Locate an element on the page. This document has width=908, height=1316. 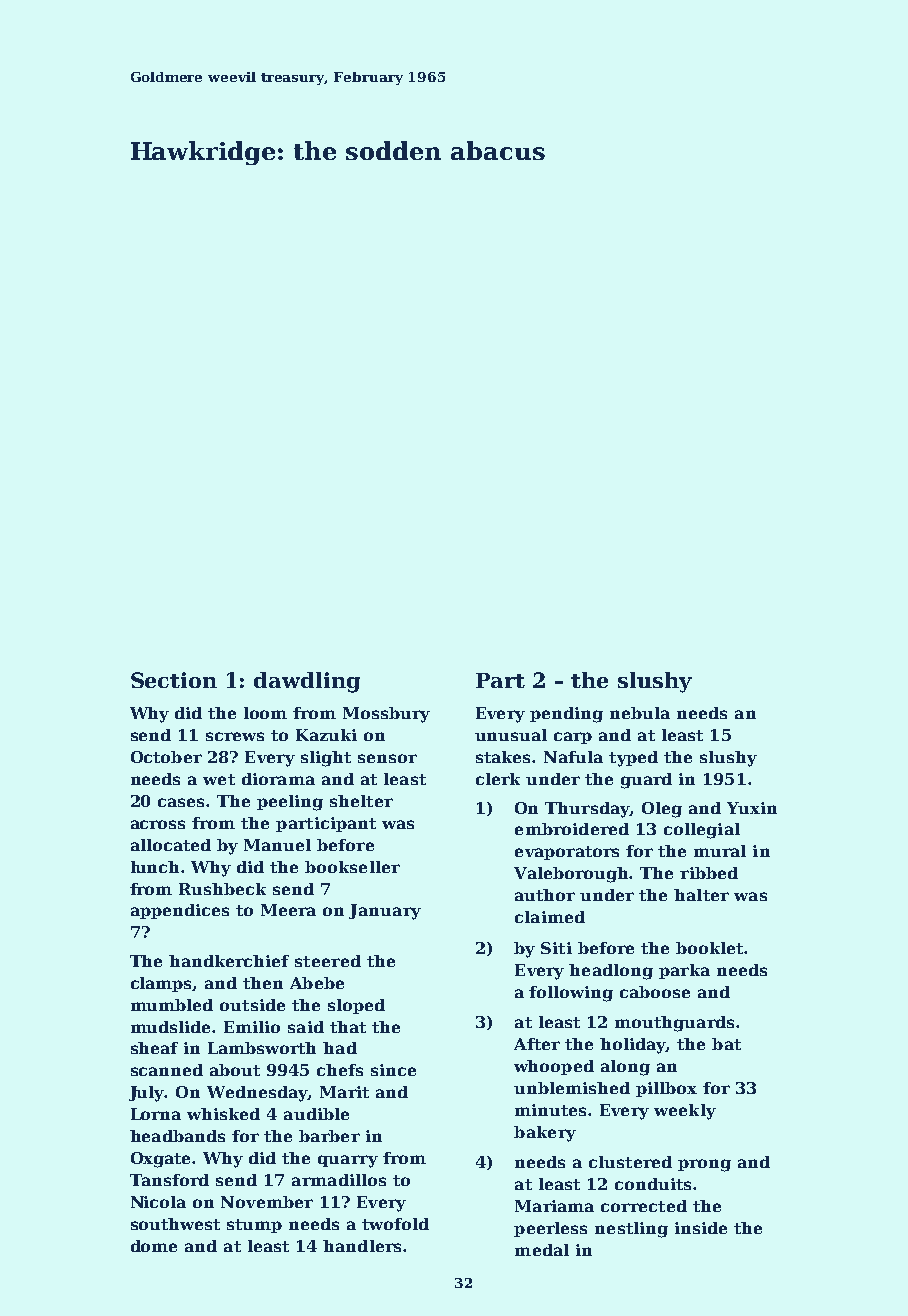
typed is located at coordinates (633, 759).
